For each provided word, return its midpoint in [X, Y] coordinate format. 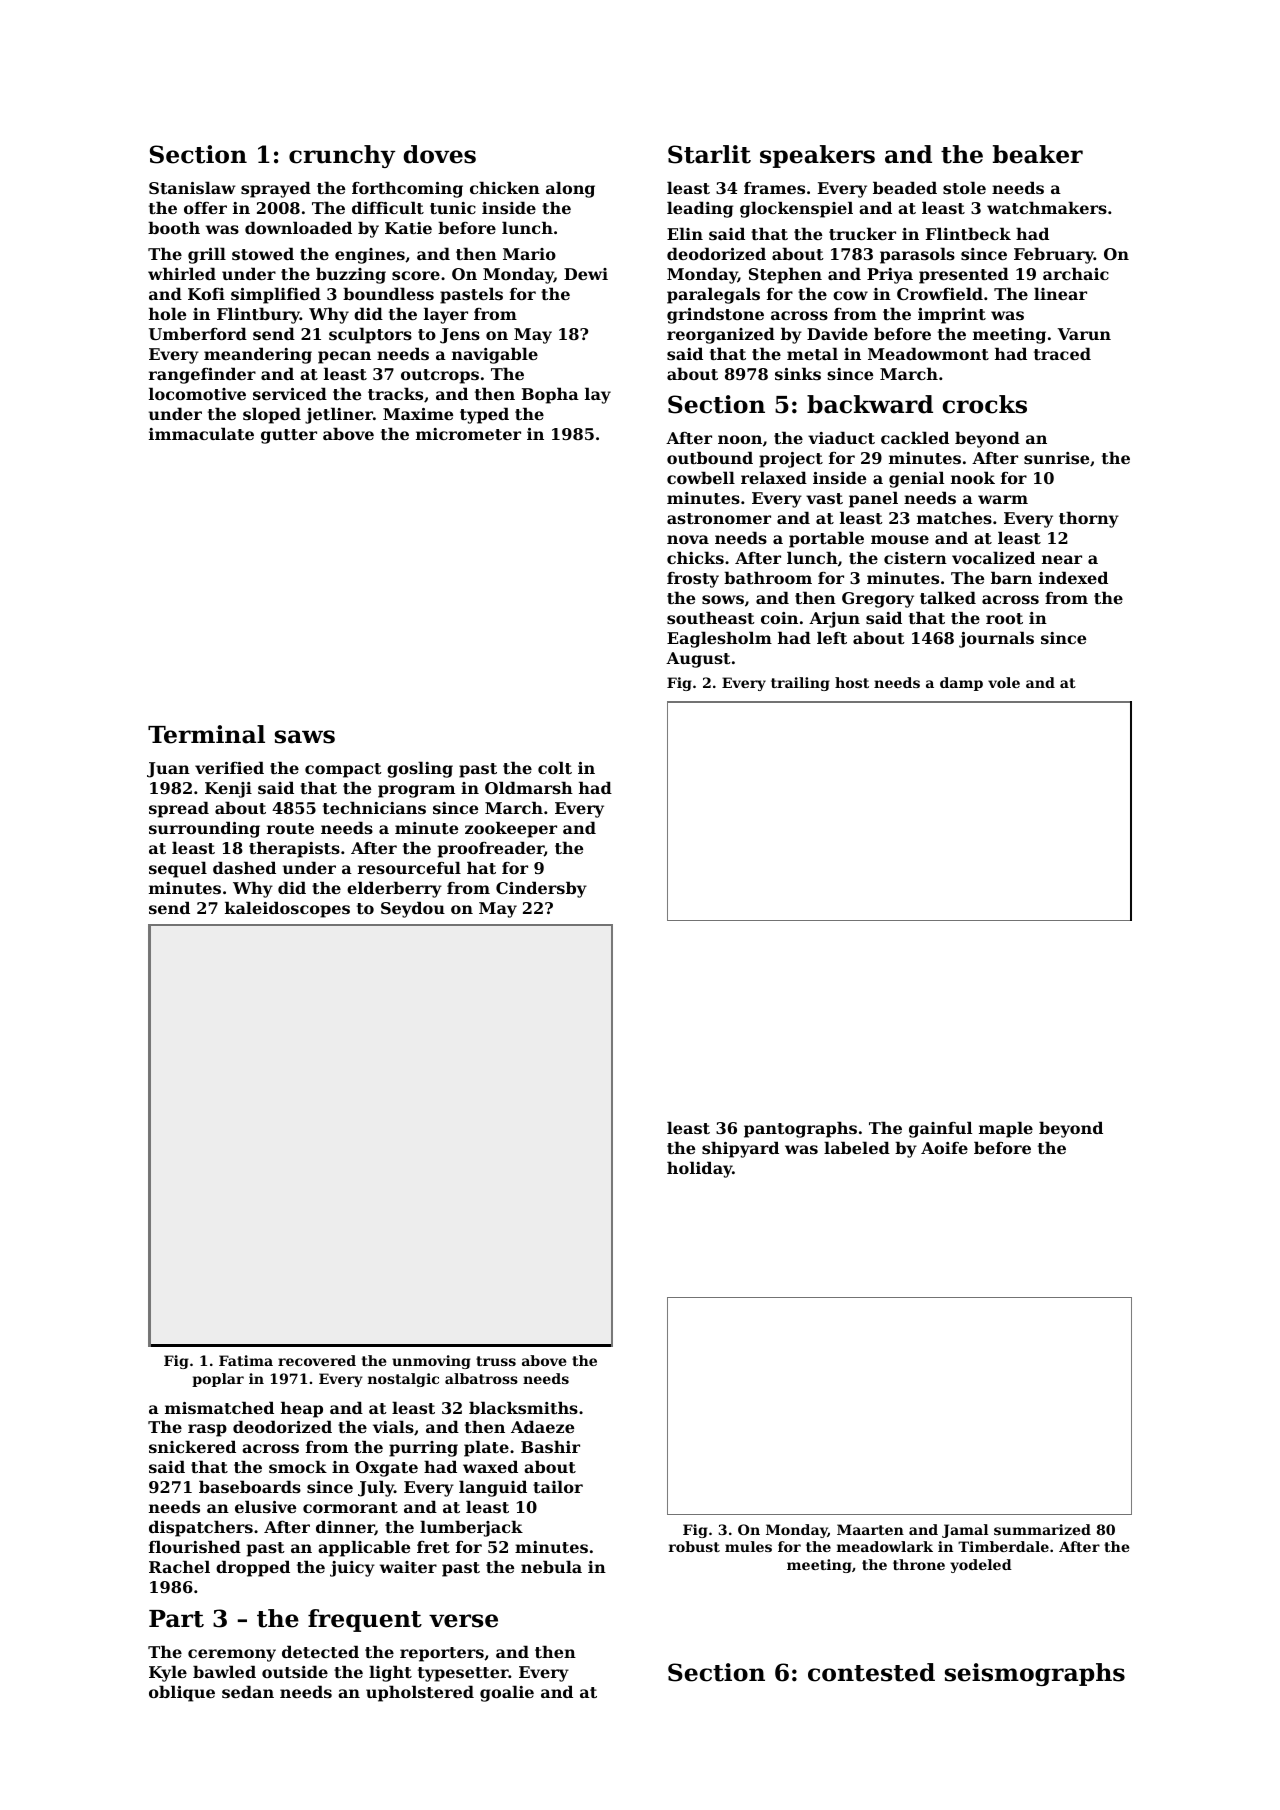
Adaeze [542, 1426]
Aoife [944, 1148]
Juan [168, 770]
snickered [192, 1446]
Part [176, 1619]
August [698, 660]
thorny [1089, 519]
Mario [529, 254]
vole [1004, 682]
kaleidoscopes [287, 909]
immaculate [201, 433]
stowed [263, 253]
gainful [940, 1129]
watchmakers [1047, 207]
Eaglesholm [719, 639]
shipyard [740, 1149]
